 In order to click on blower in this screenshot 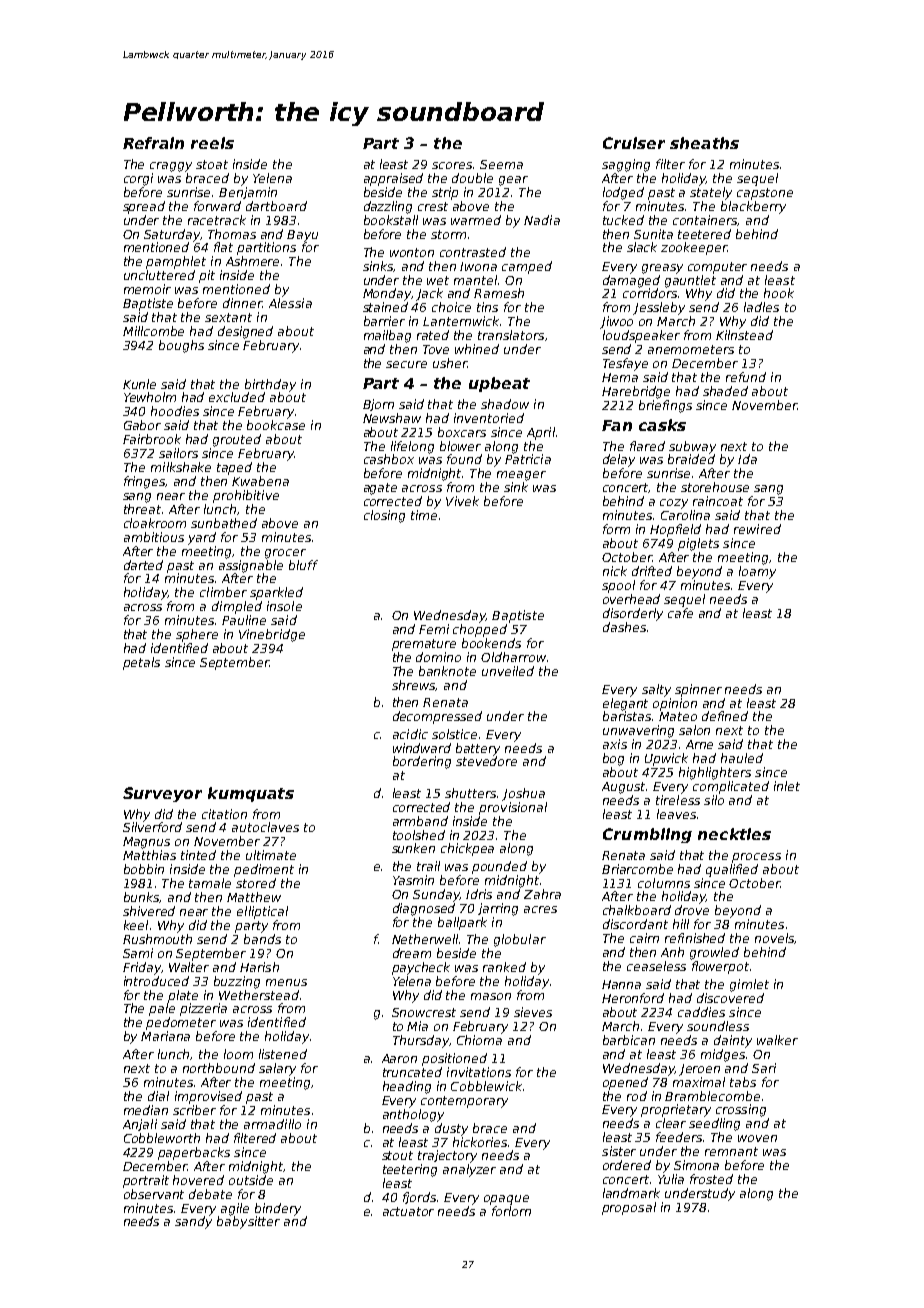, I will do `click(460, 446)`.
